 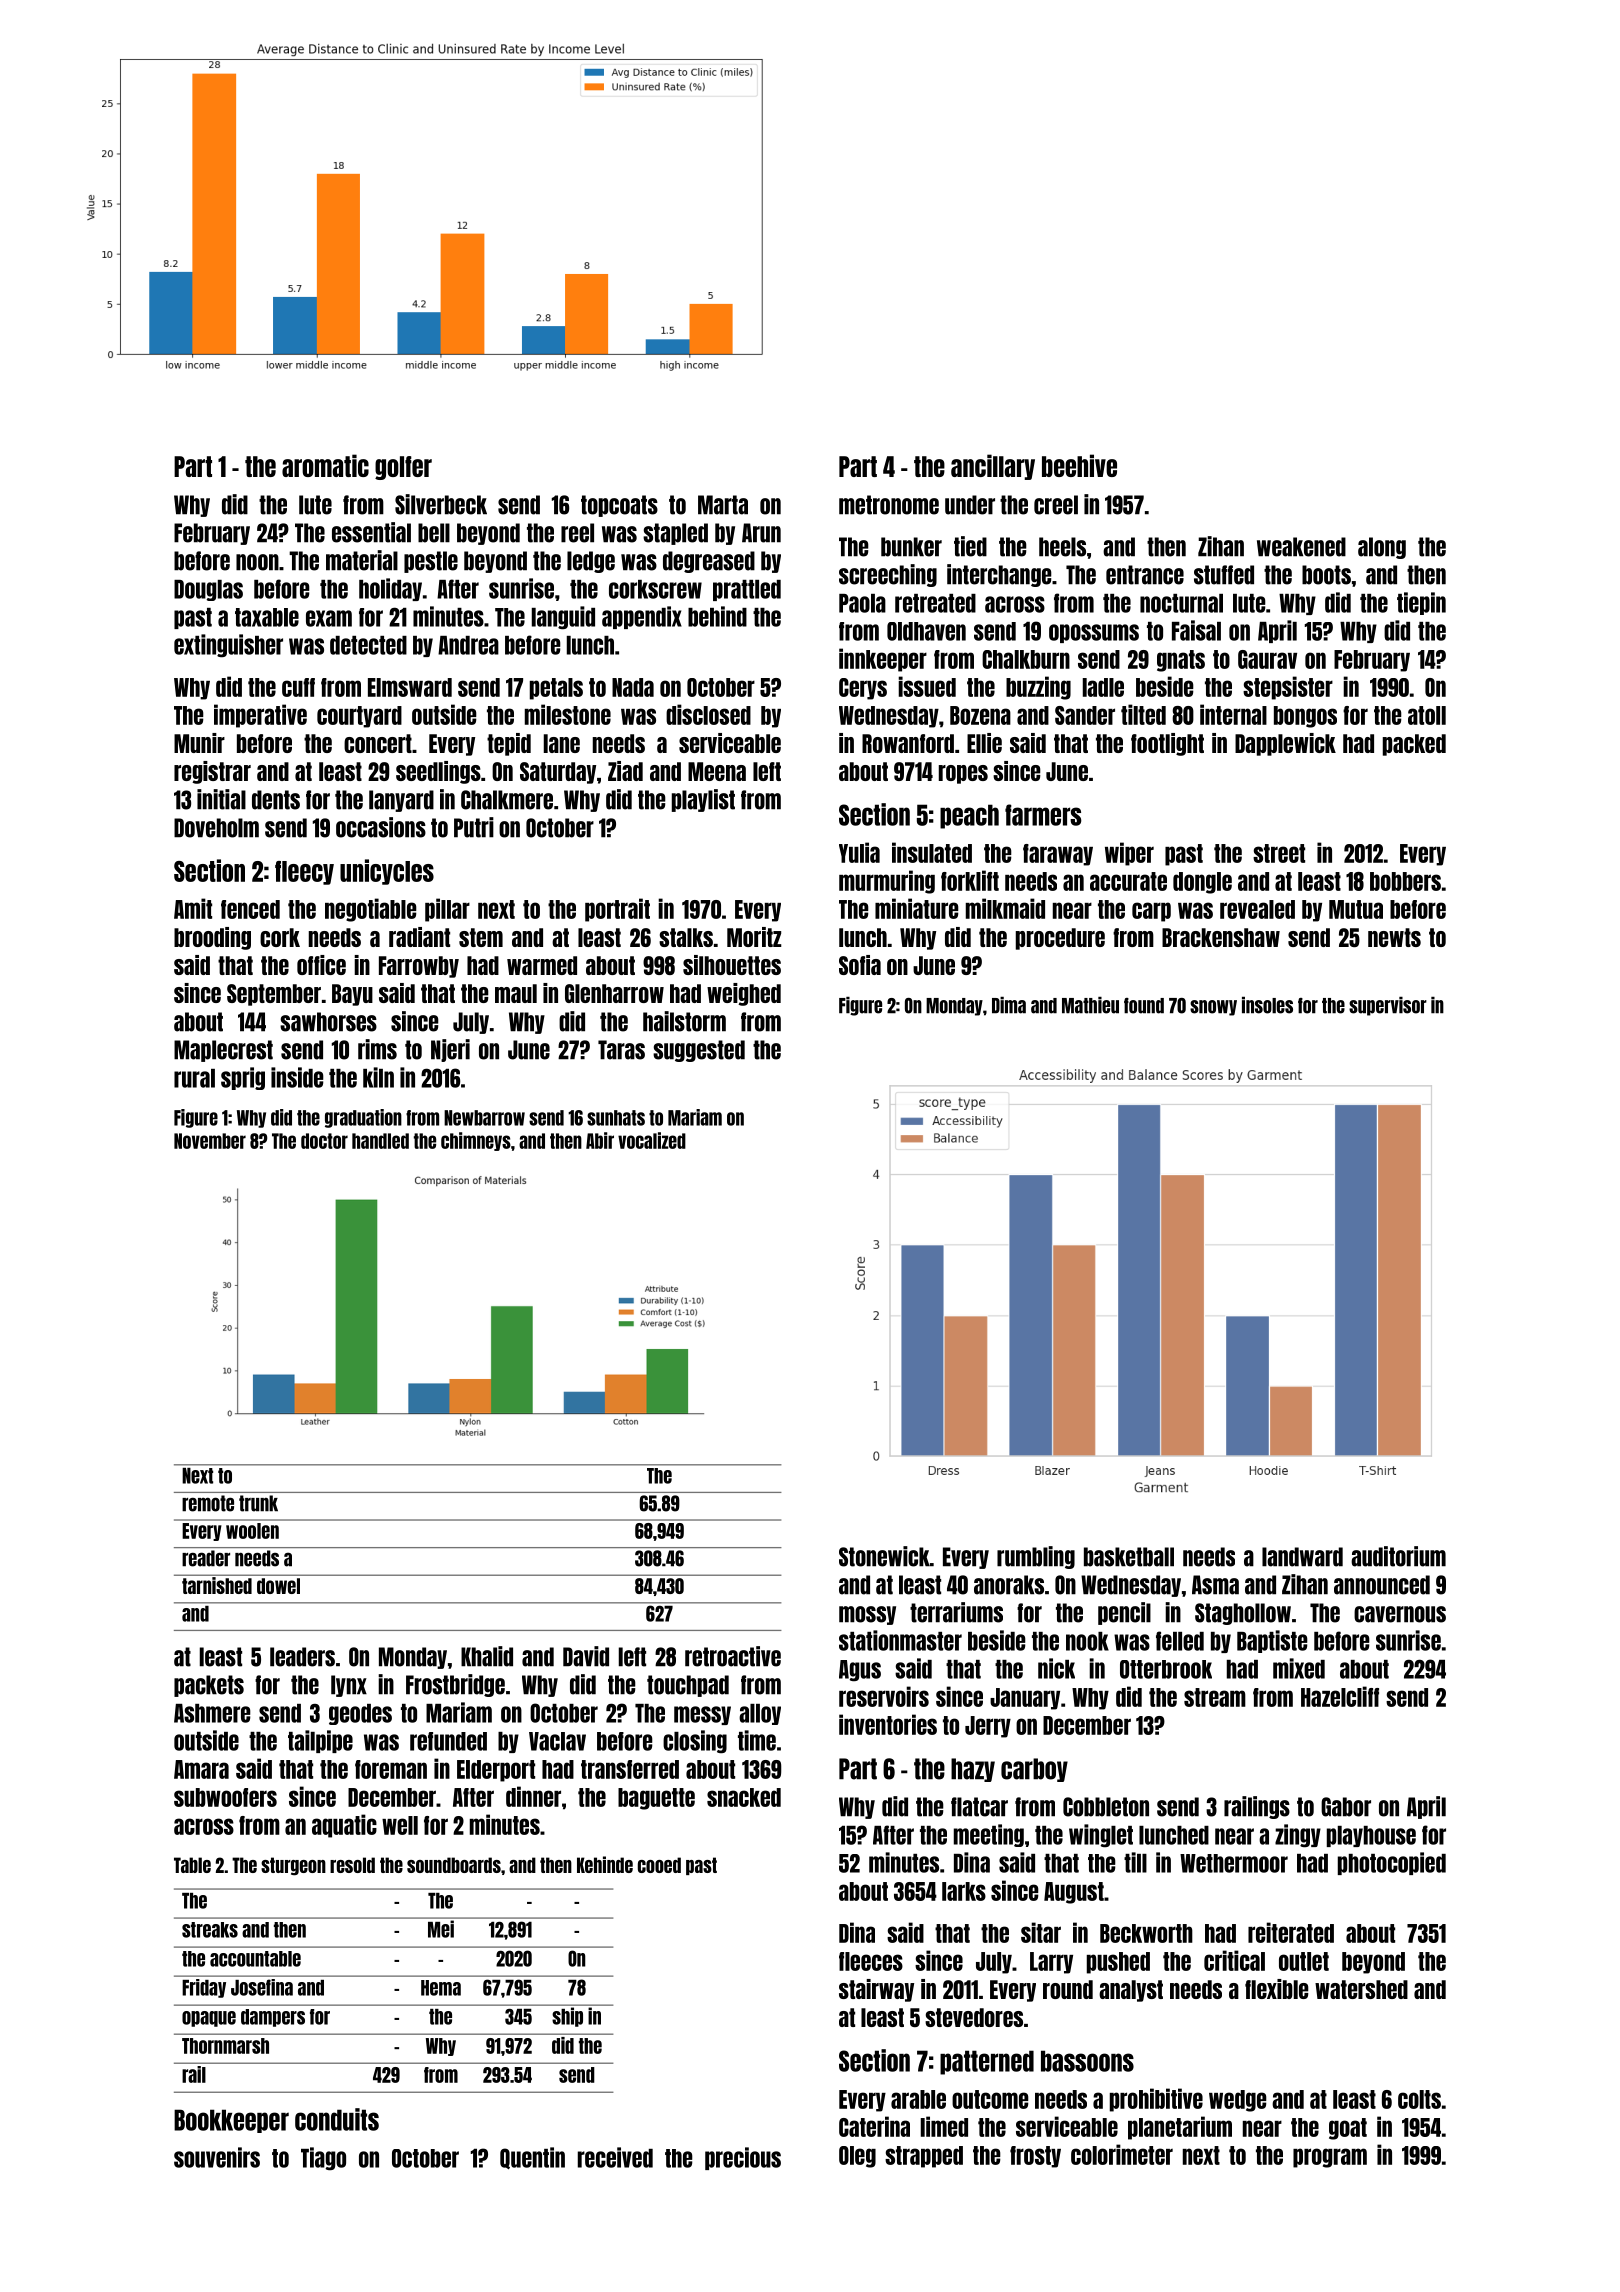 I want to click on vocalized, so click(x=652, y=1140).
